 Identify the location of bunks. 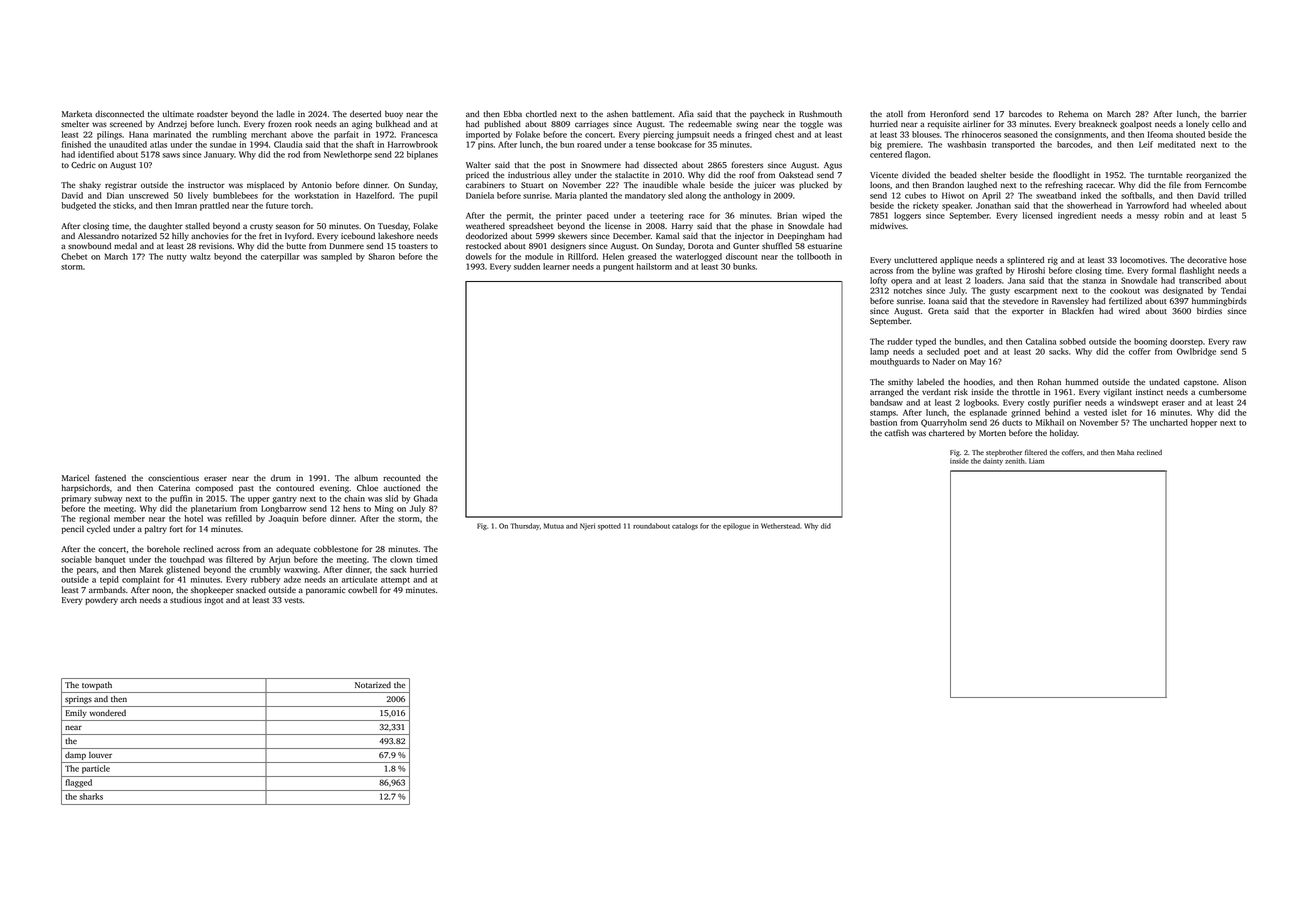
(744, 266).
